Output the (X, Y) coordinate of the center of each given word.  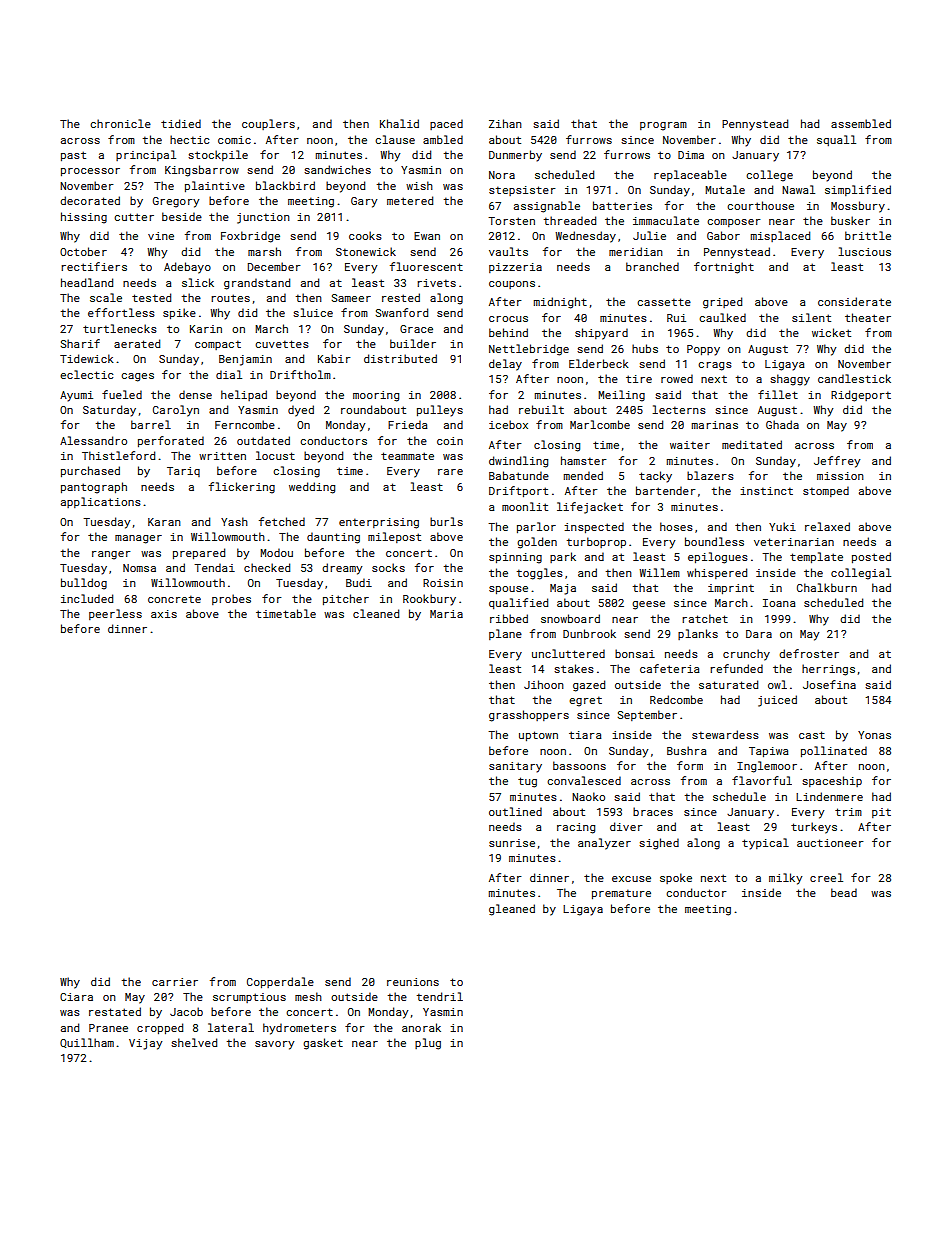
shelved (194, 1042)
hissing (84, 218)
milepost (394, 537)
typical (765, 844)
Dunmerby (515, 156)
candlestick (854, 378)
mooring (376, 396)
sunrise (512, 843)
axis (164, 614)
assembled (861, 123)
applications (101, 502)
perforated (171, 442)
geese (648, 605)
